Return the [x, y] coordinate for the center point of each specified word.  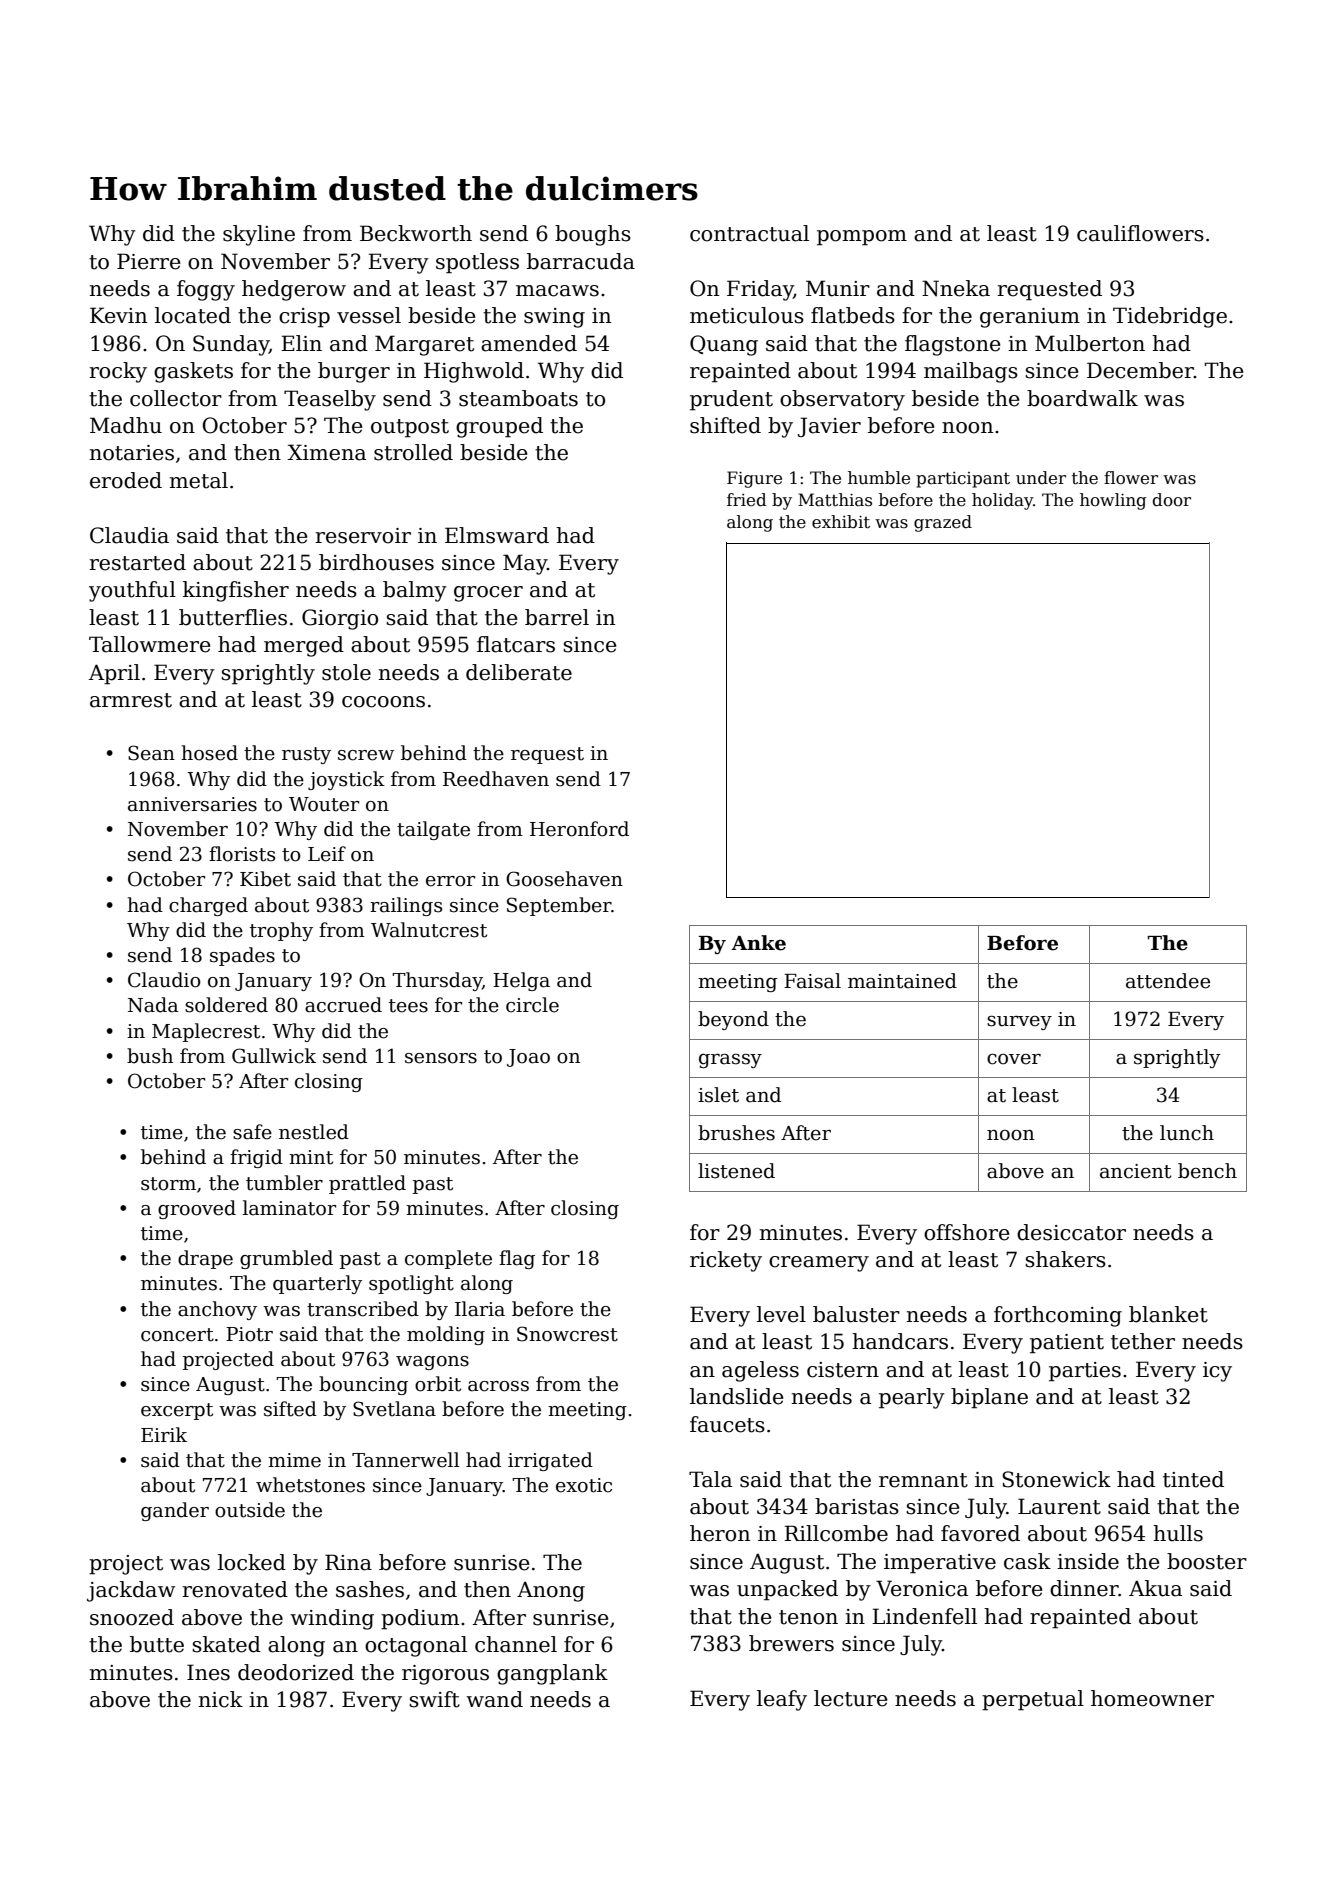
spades [242, 956]
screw [366, 755]
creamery [819, 1264]
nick [221, 1699]
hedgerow [294, 290]
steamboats [518, 398]
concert [177, 1335]
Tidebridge [1170, 317]
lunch [1187, 1133]
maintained [902, 981]
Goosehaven [564, 879]
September [559, 906]
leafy [782, 1700]
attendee [1168, 981]
